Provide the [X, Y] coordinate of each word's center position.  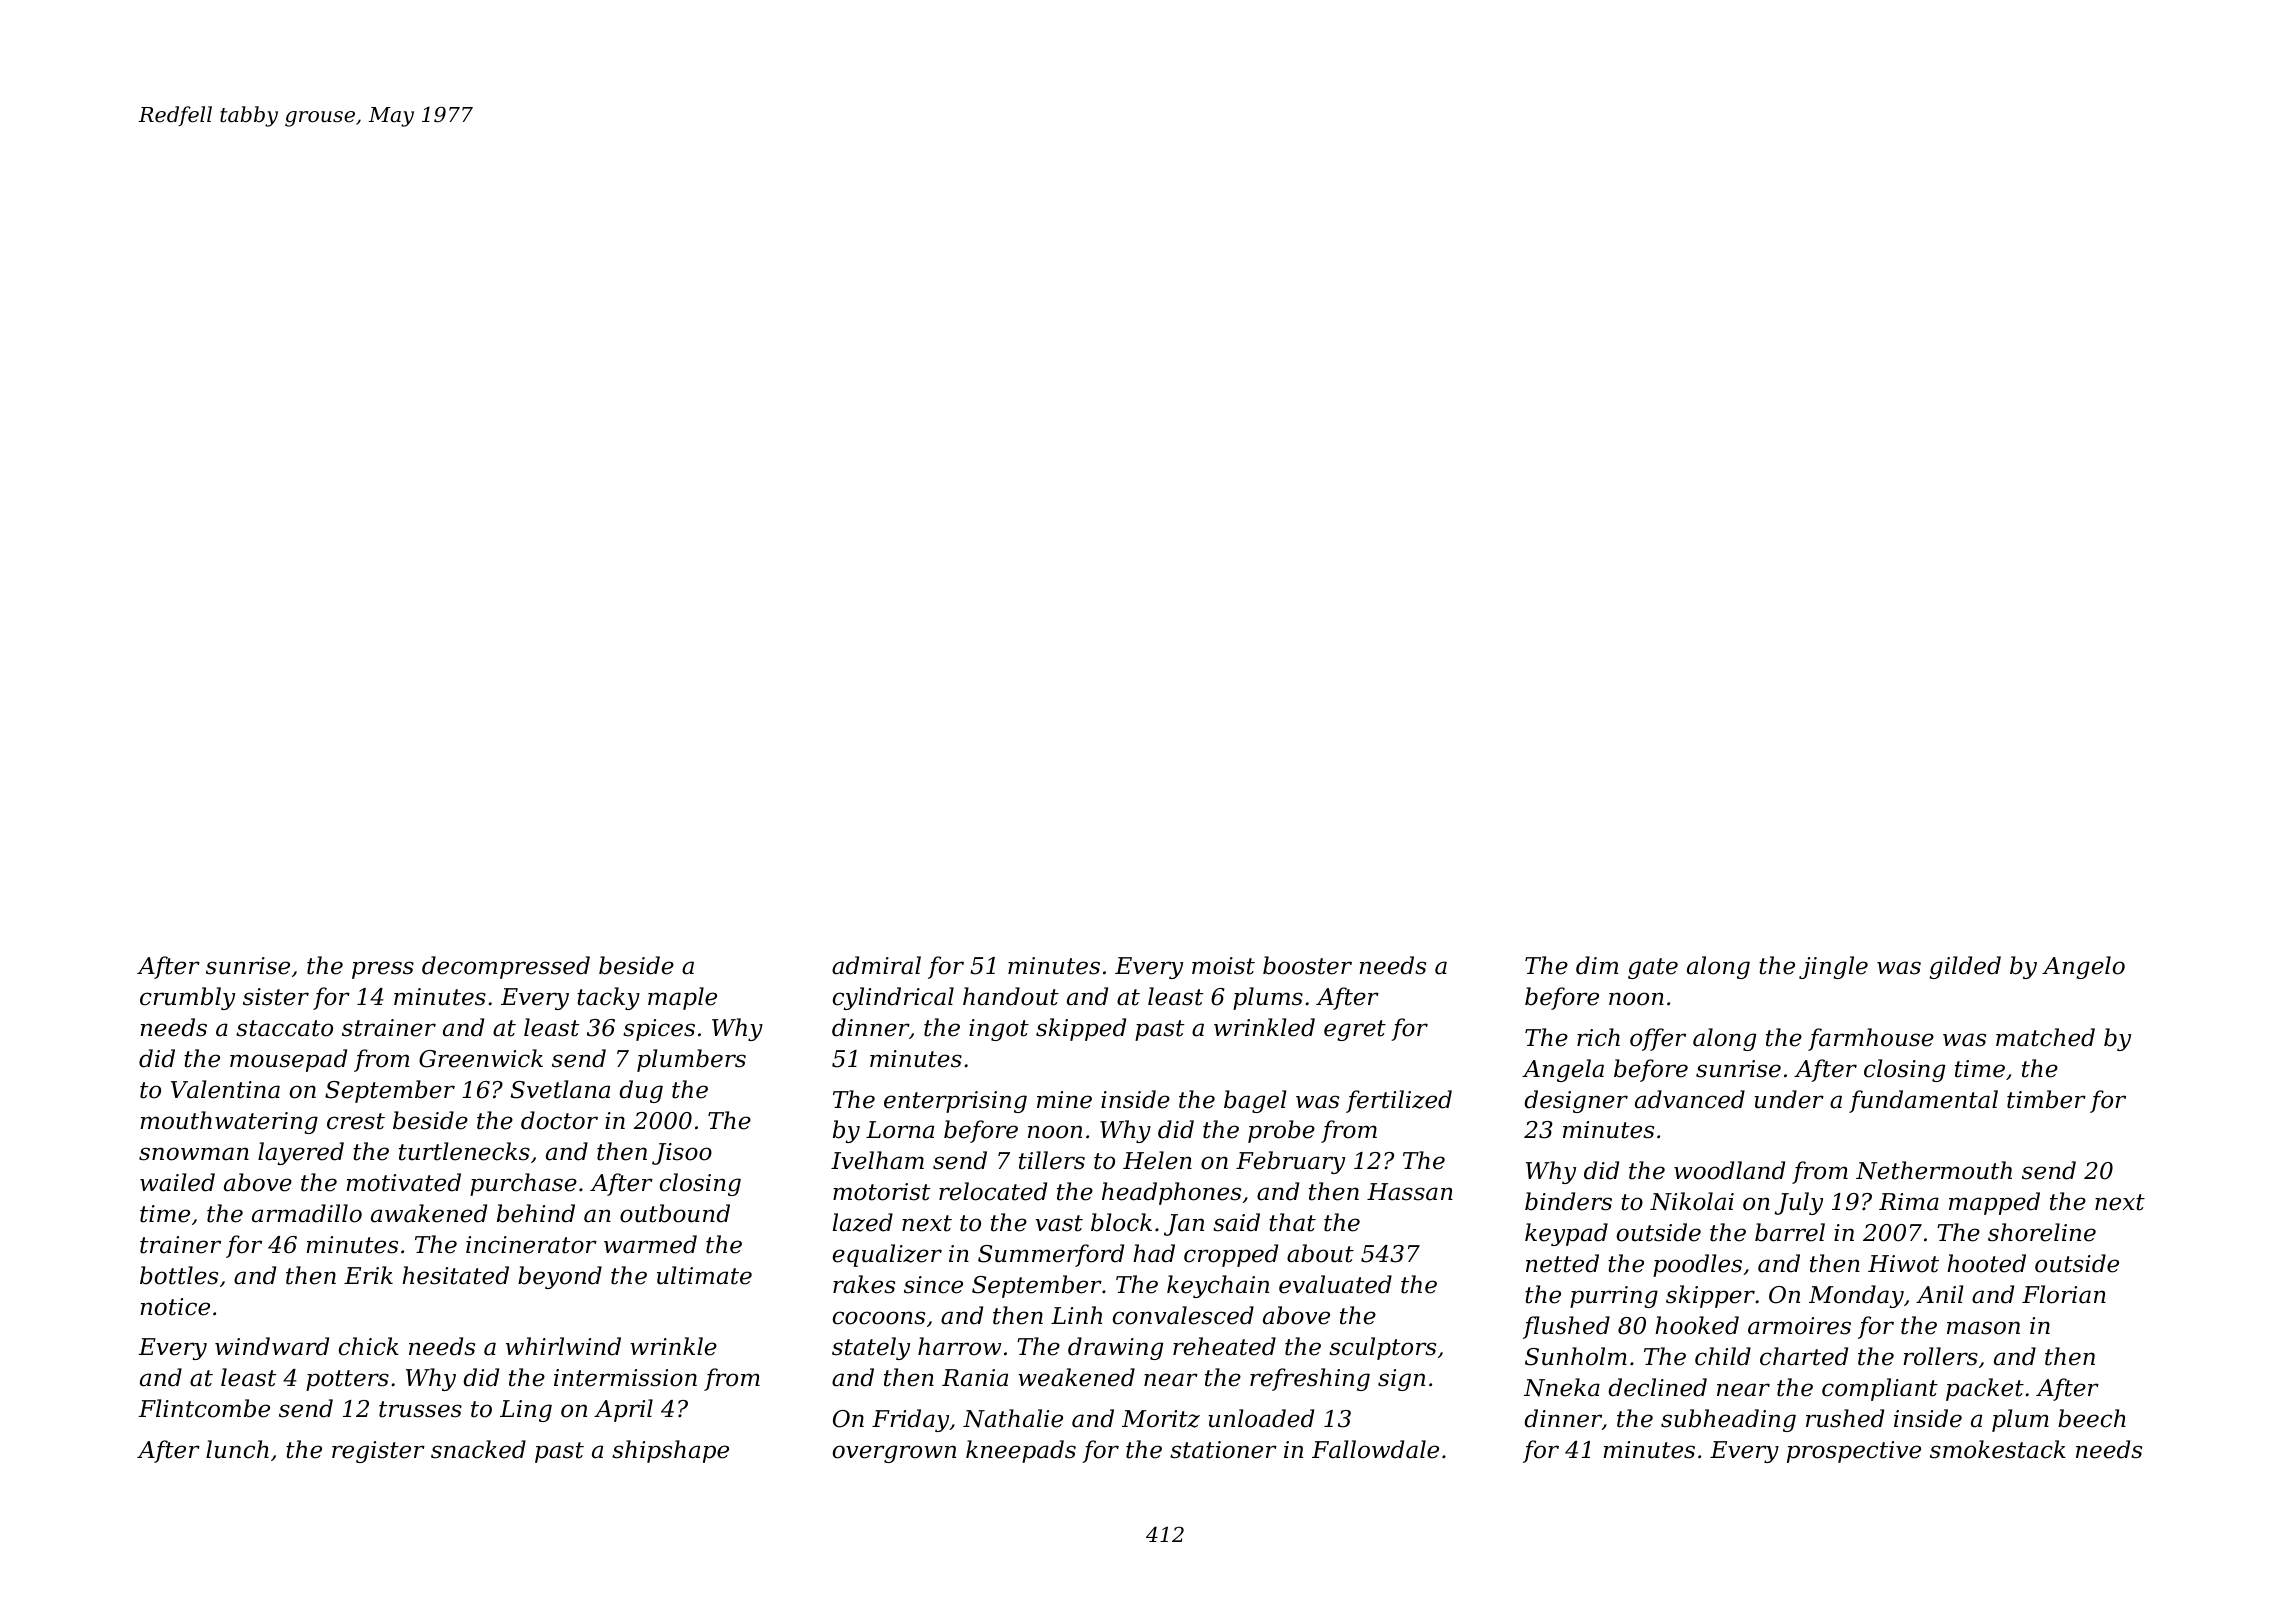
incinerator [531, 1245]
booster [1307, 965]
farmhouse [1871, 1039]
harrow [959, 1346]
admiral [876, 965]
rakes [864, 1284]
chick [369, 1346]
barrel [1790, 1232]
